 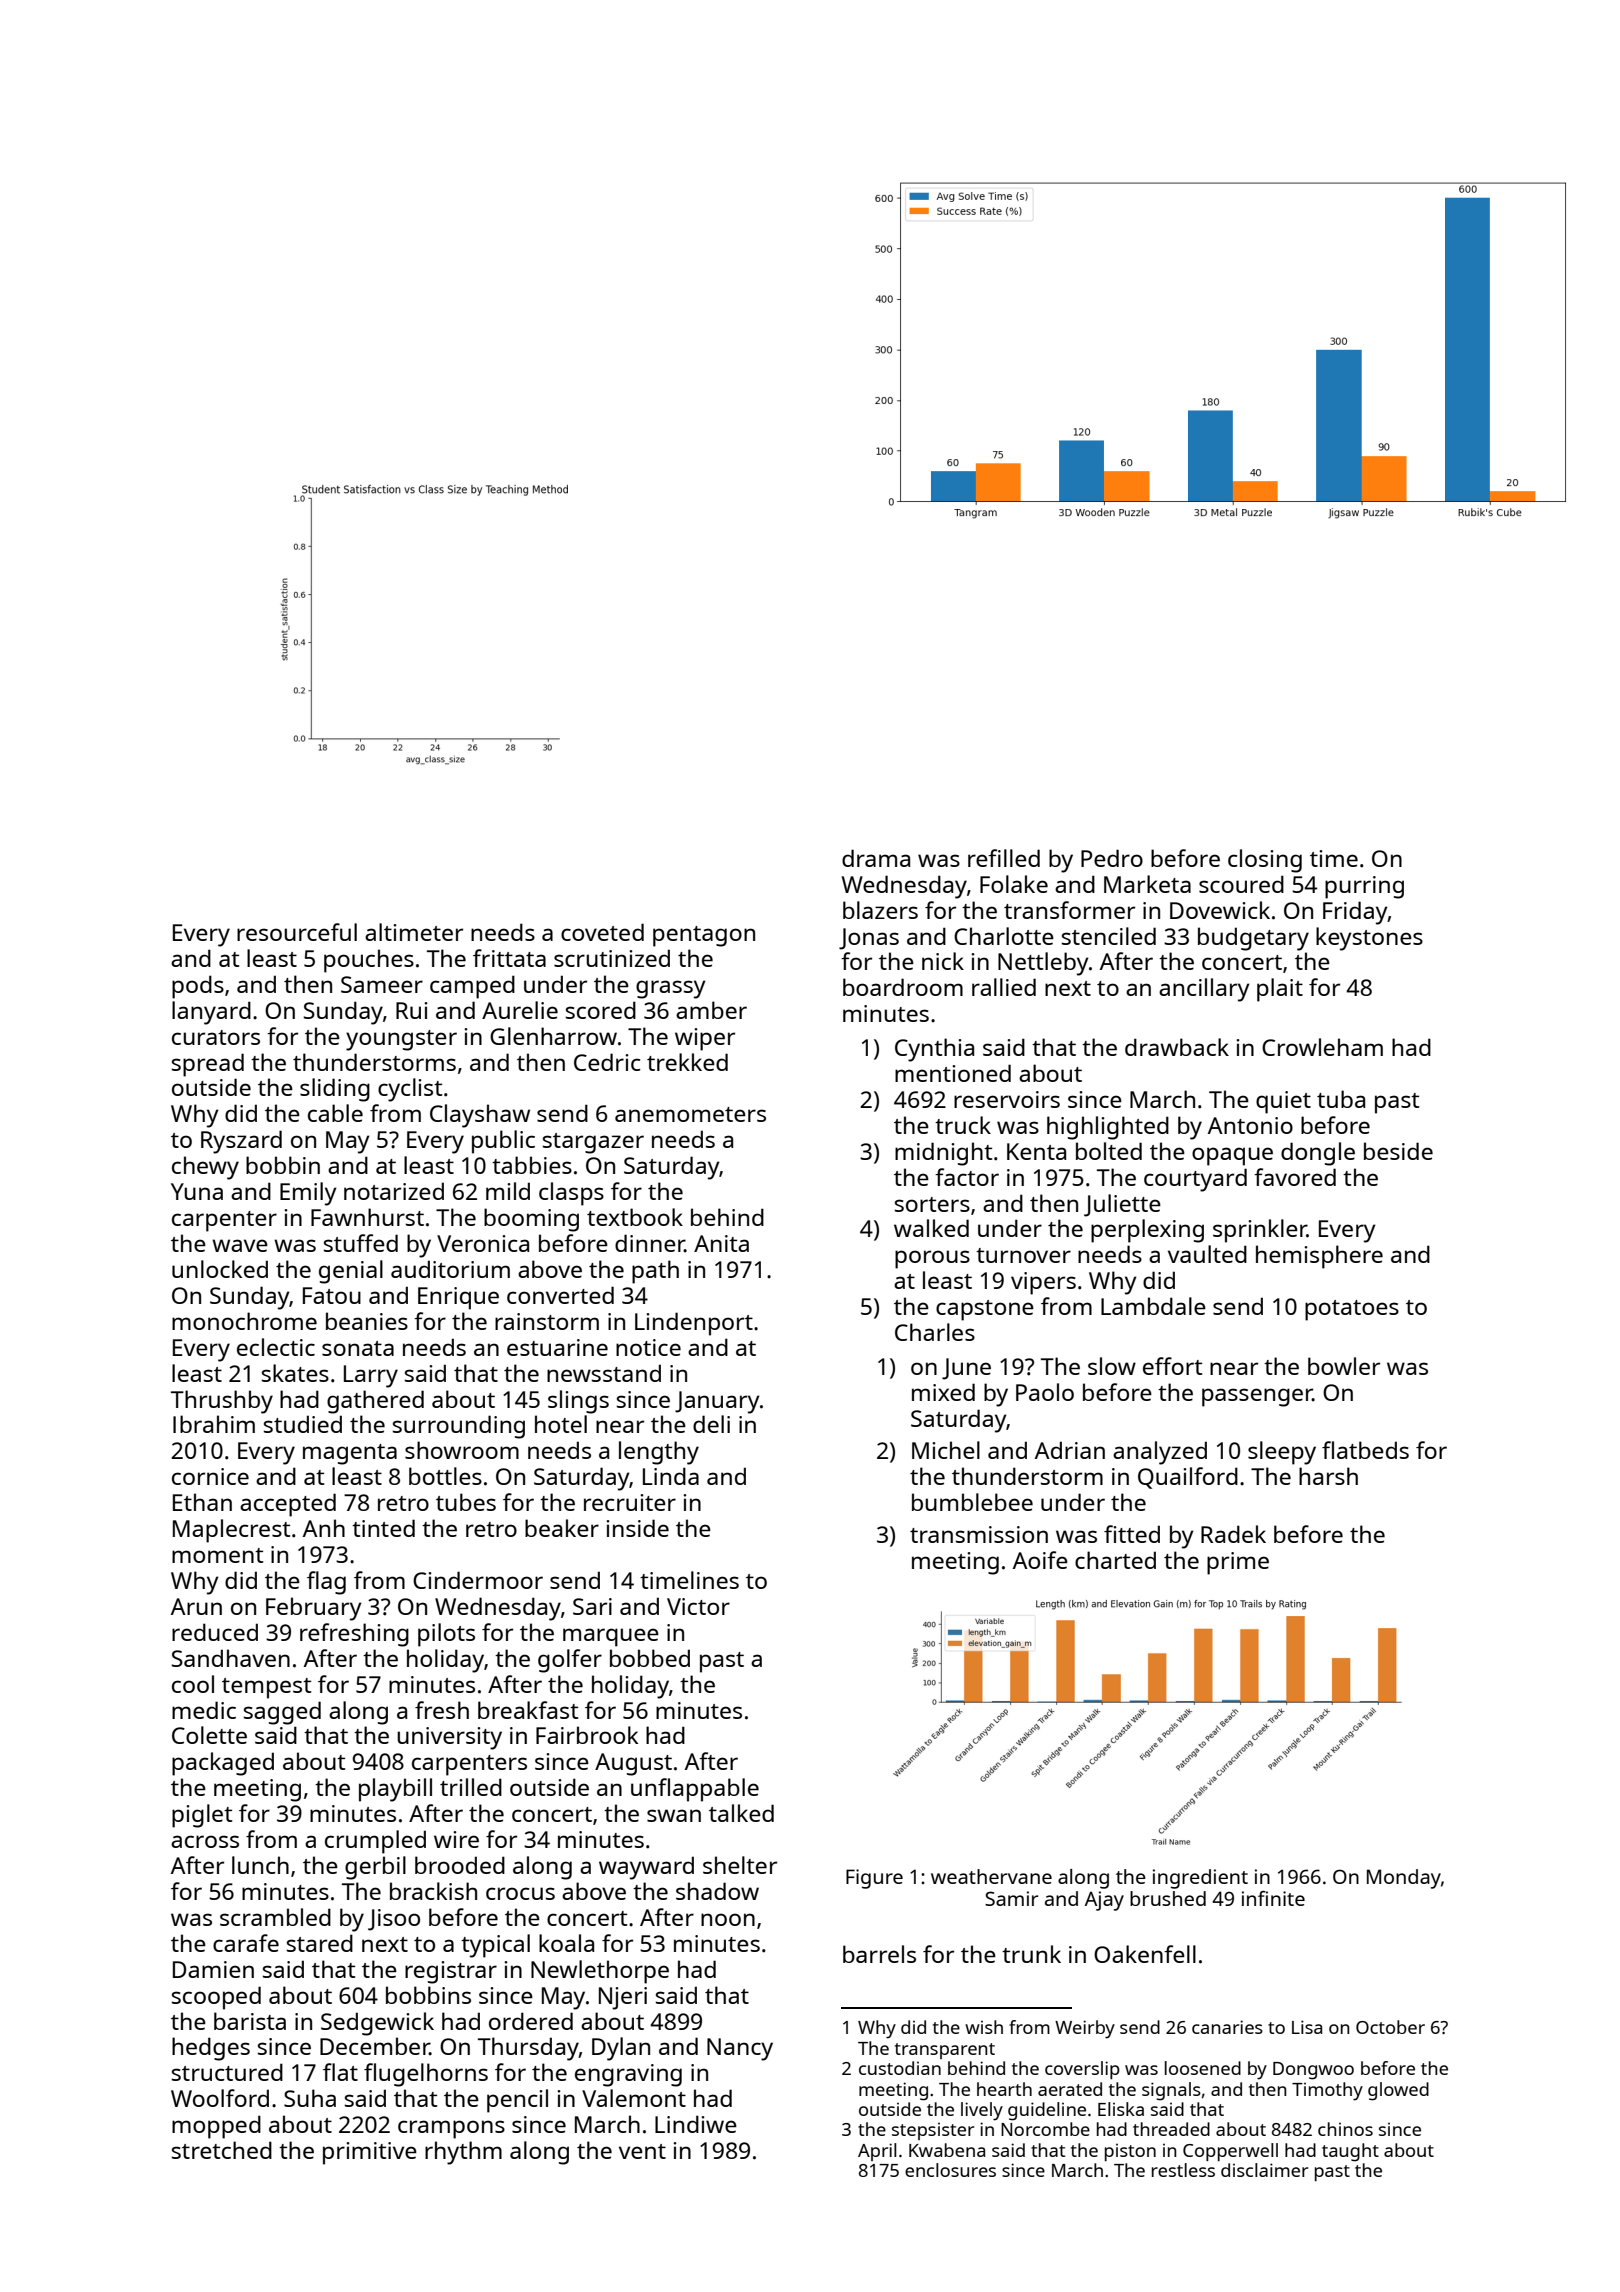 I want to click on across, so click(x=205, y=1841).
